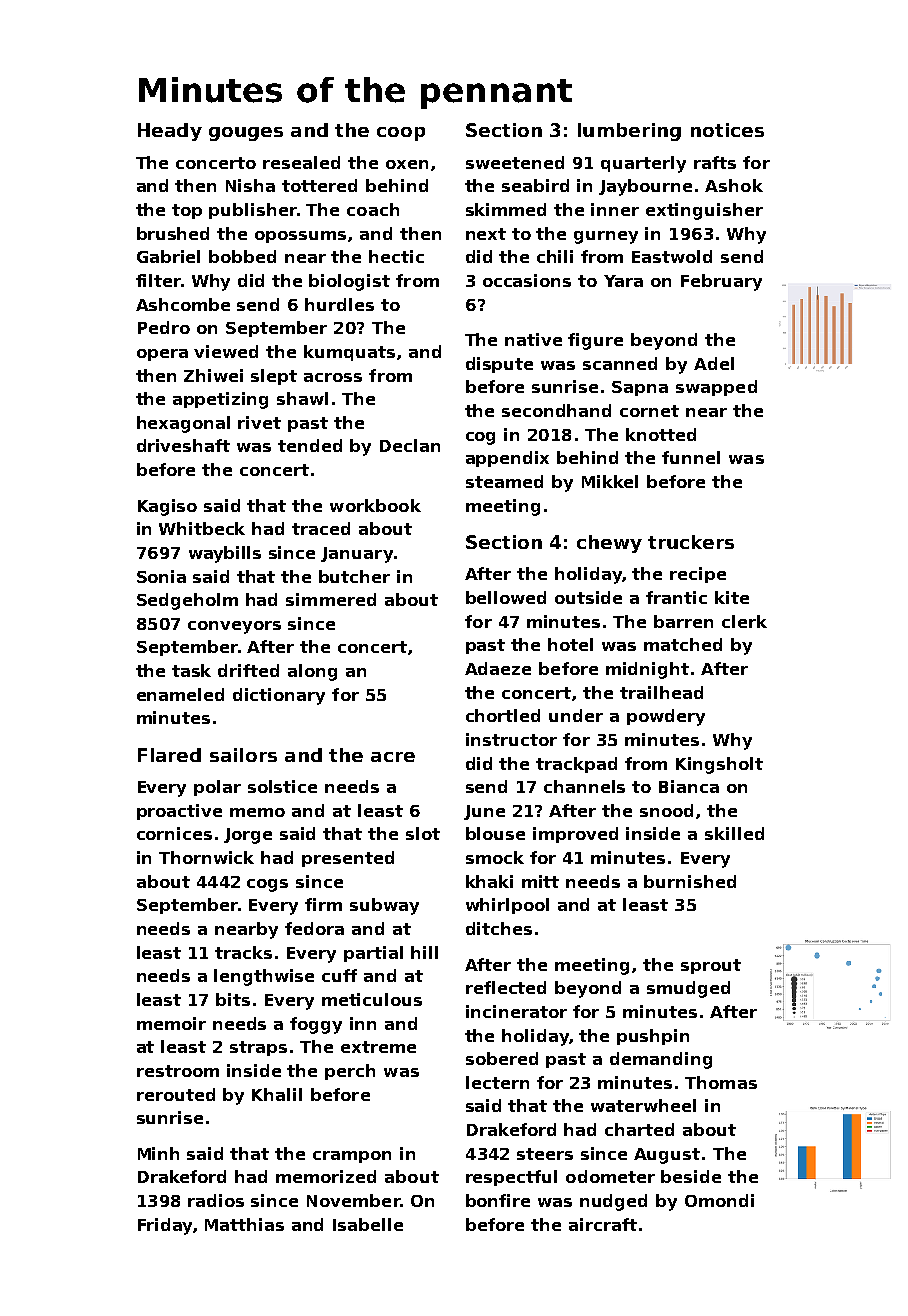 The width and height of the document is (908, 1316). What do you see at coordinates (339, 304) in the document?
I see `hurdles` at bounding box center [339, 304].
